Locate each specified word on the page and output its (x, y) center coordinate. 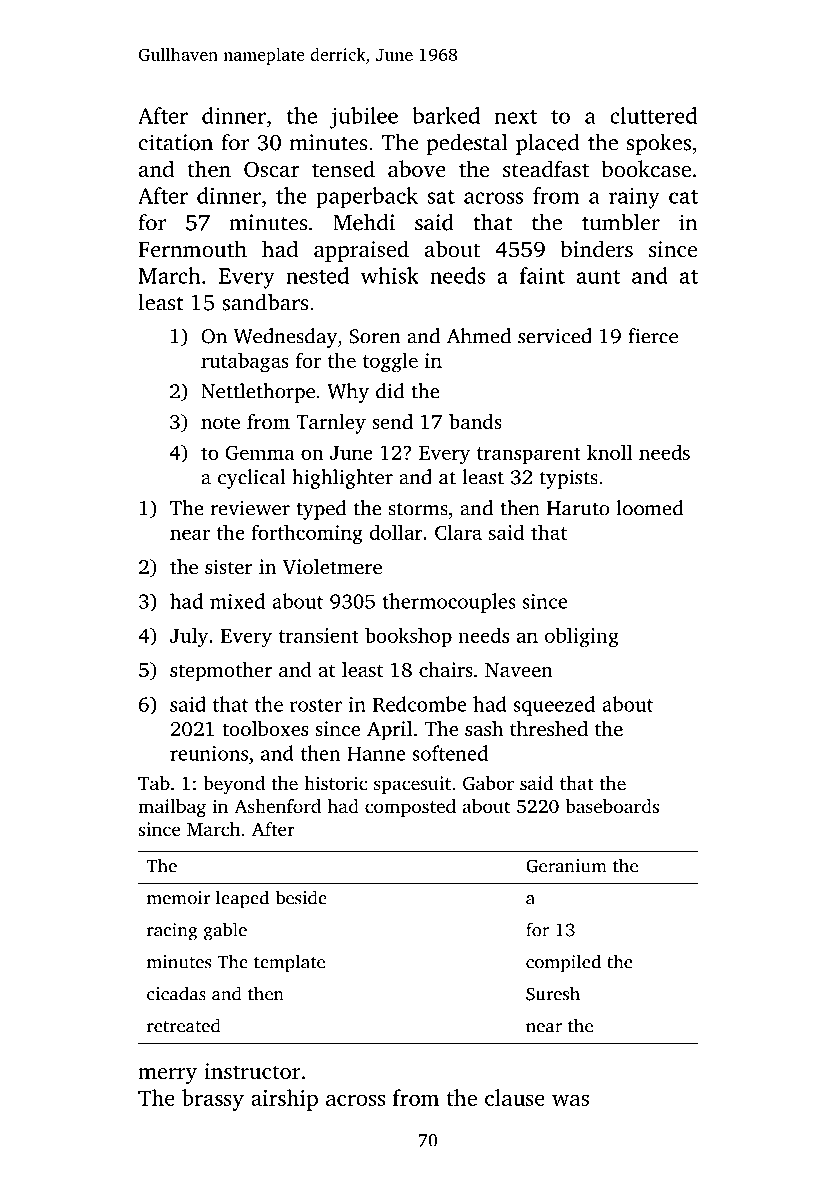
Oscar (271, 169)
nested (317, 275)
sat (441, 197)
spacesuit (412, 785)
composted (410, 808)
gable (225, 931)
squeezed (554, 706)
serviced (555, 336)
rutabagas (245, 362)
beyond (234, 785)
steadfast (546, 168)
